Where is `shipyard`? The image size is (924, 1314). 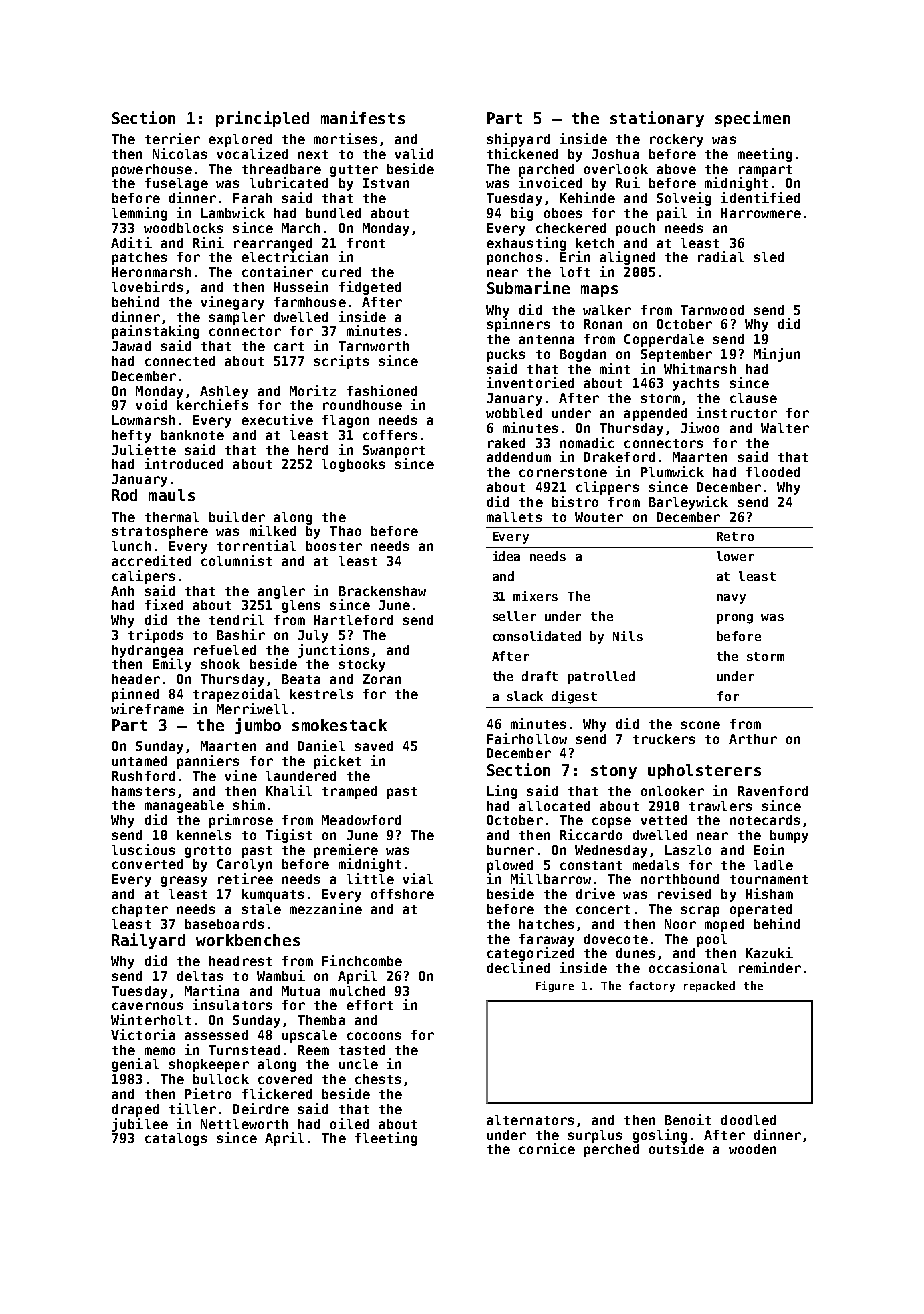
shipyard is located at coordinates (518, 140).
